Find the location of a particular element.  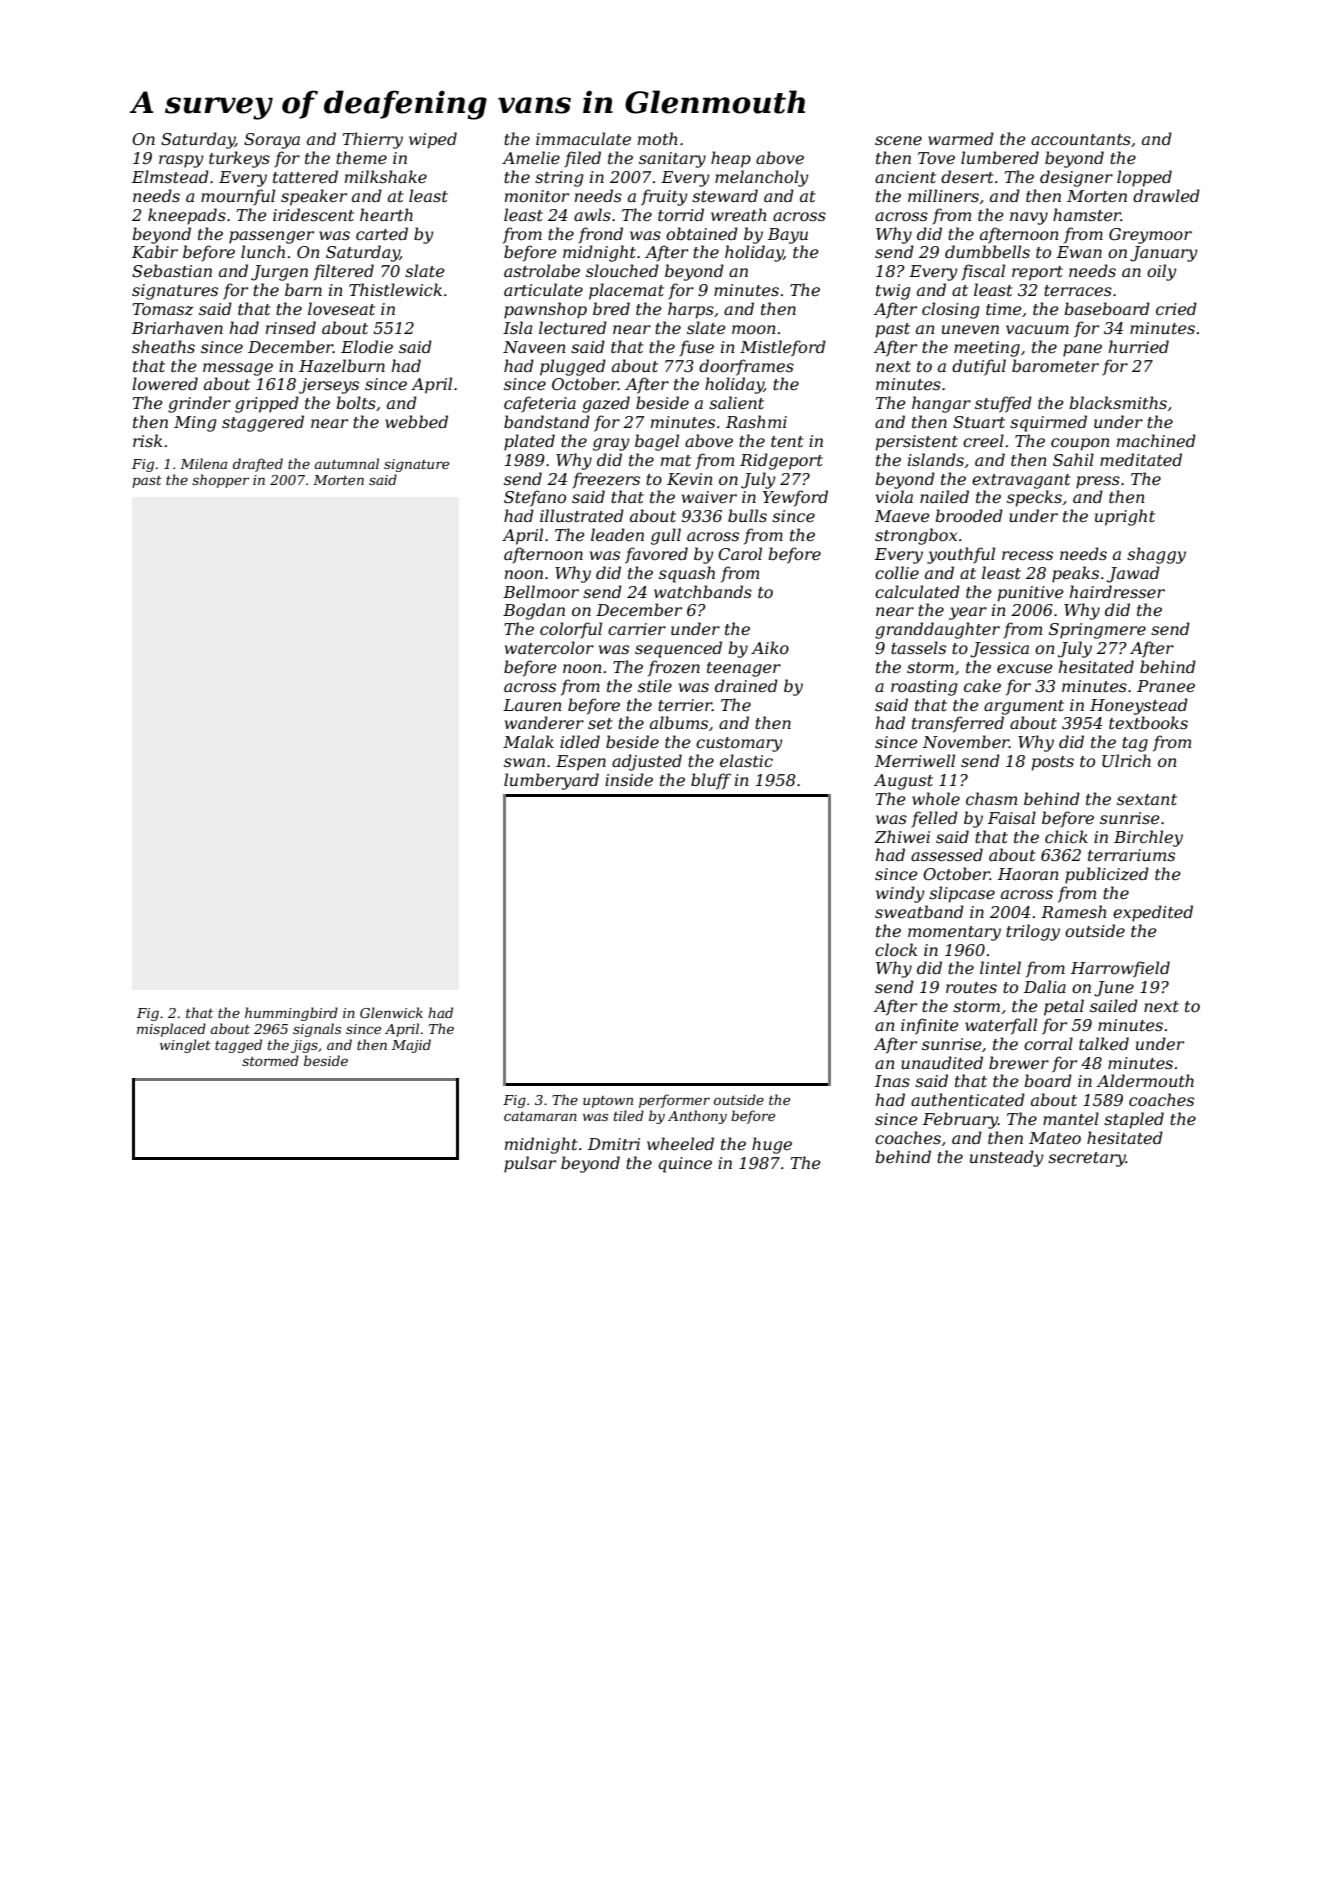

Glenwick is located at coordinates (391, 1012).
